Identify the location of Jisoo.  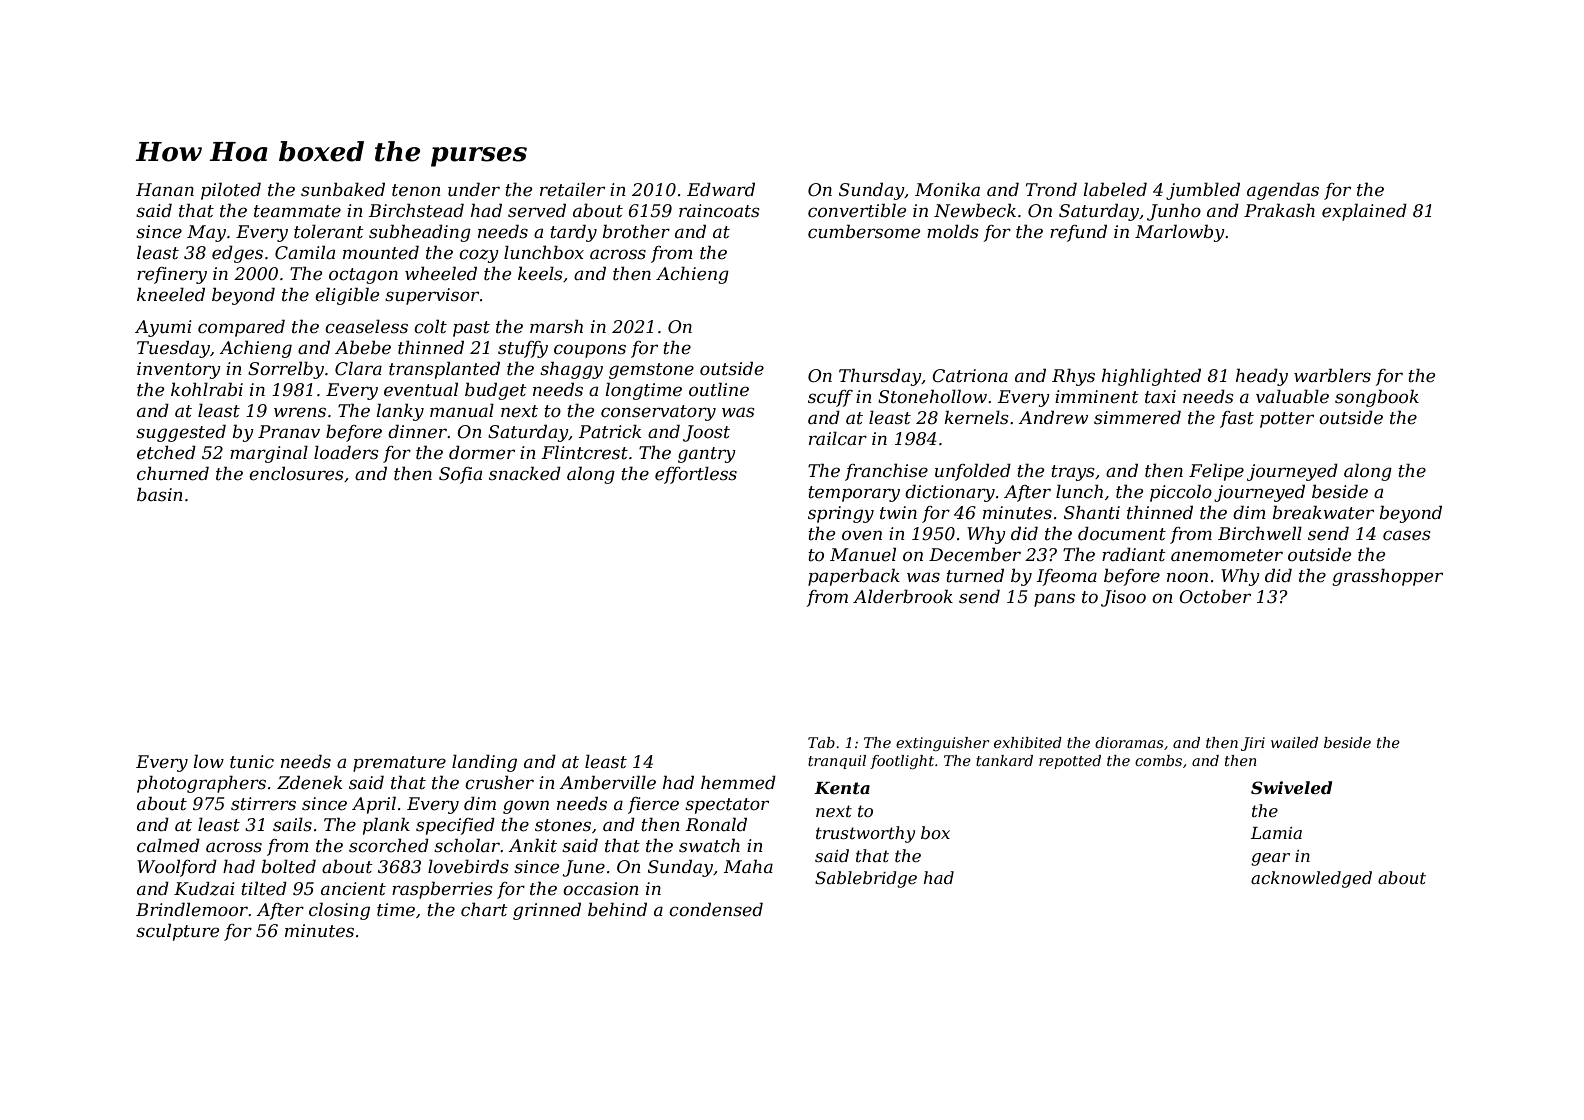
(1123, 598).
